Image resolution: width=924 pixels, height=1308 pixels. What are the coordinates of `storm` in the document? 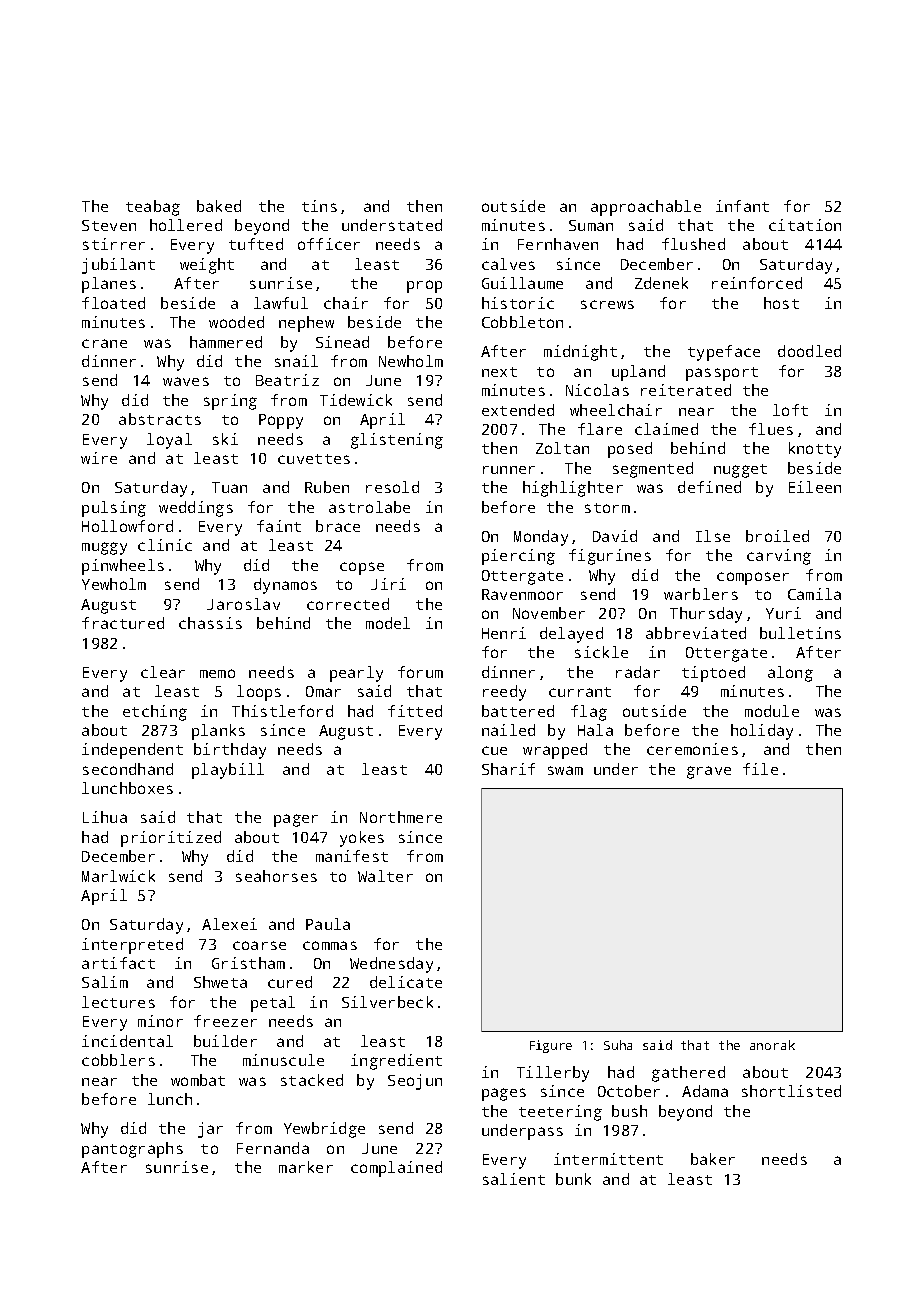 It's located at (607, 508).
